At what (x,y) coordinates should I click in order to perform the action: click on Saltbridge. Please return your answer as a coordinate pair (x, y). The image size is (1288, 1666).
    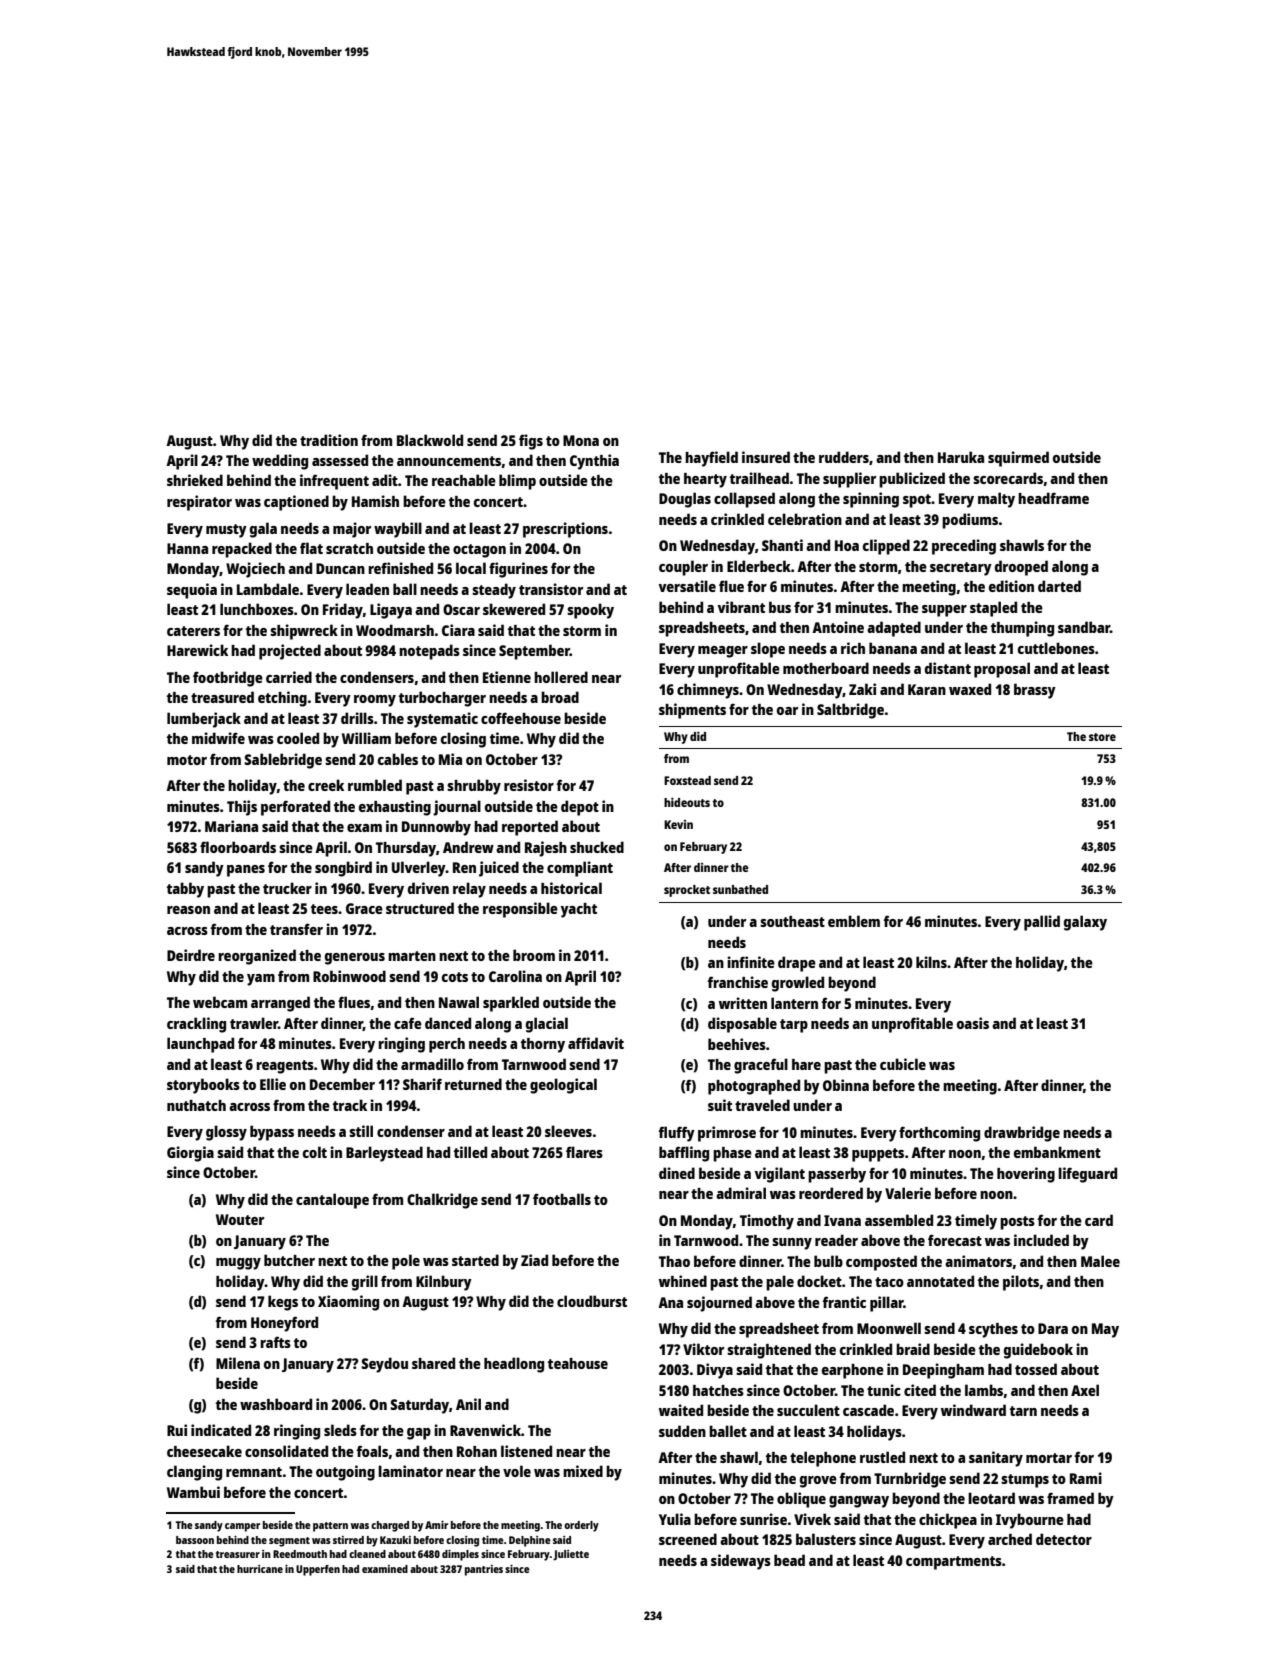
    Looking at the image, I should click on (850, 711).
